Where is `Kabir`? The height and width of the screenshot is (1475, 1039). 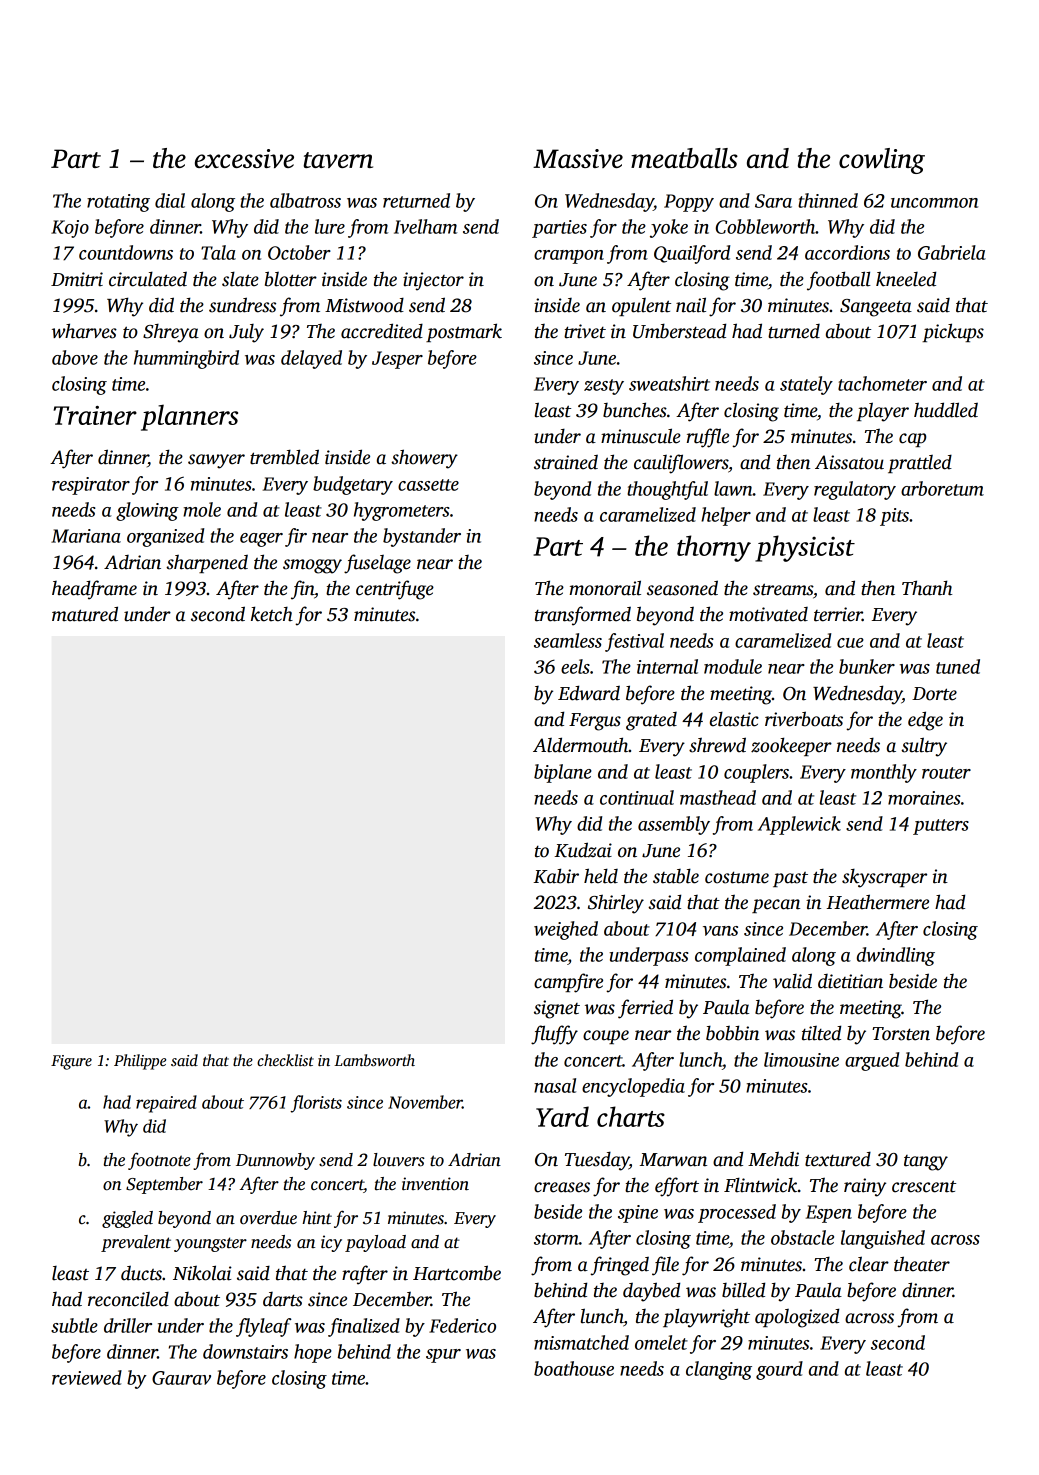 Kabir is located at coordinates (556, 876).
